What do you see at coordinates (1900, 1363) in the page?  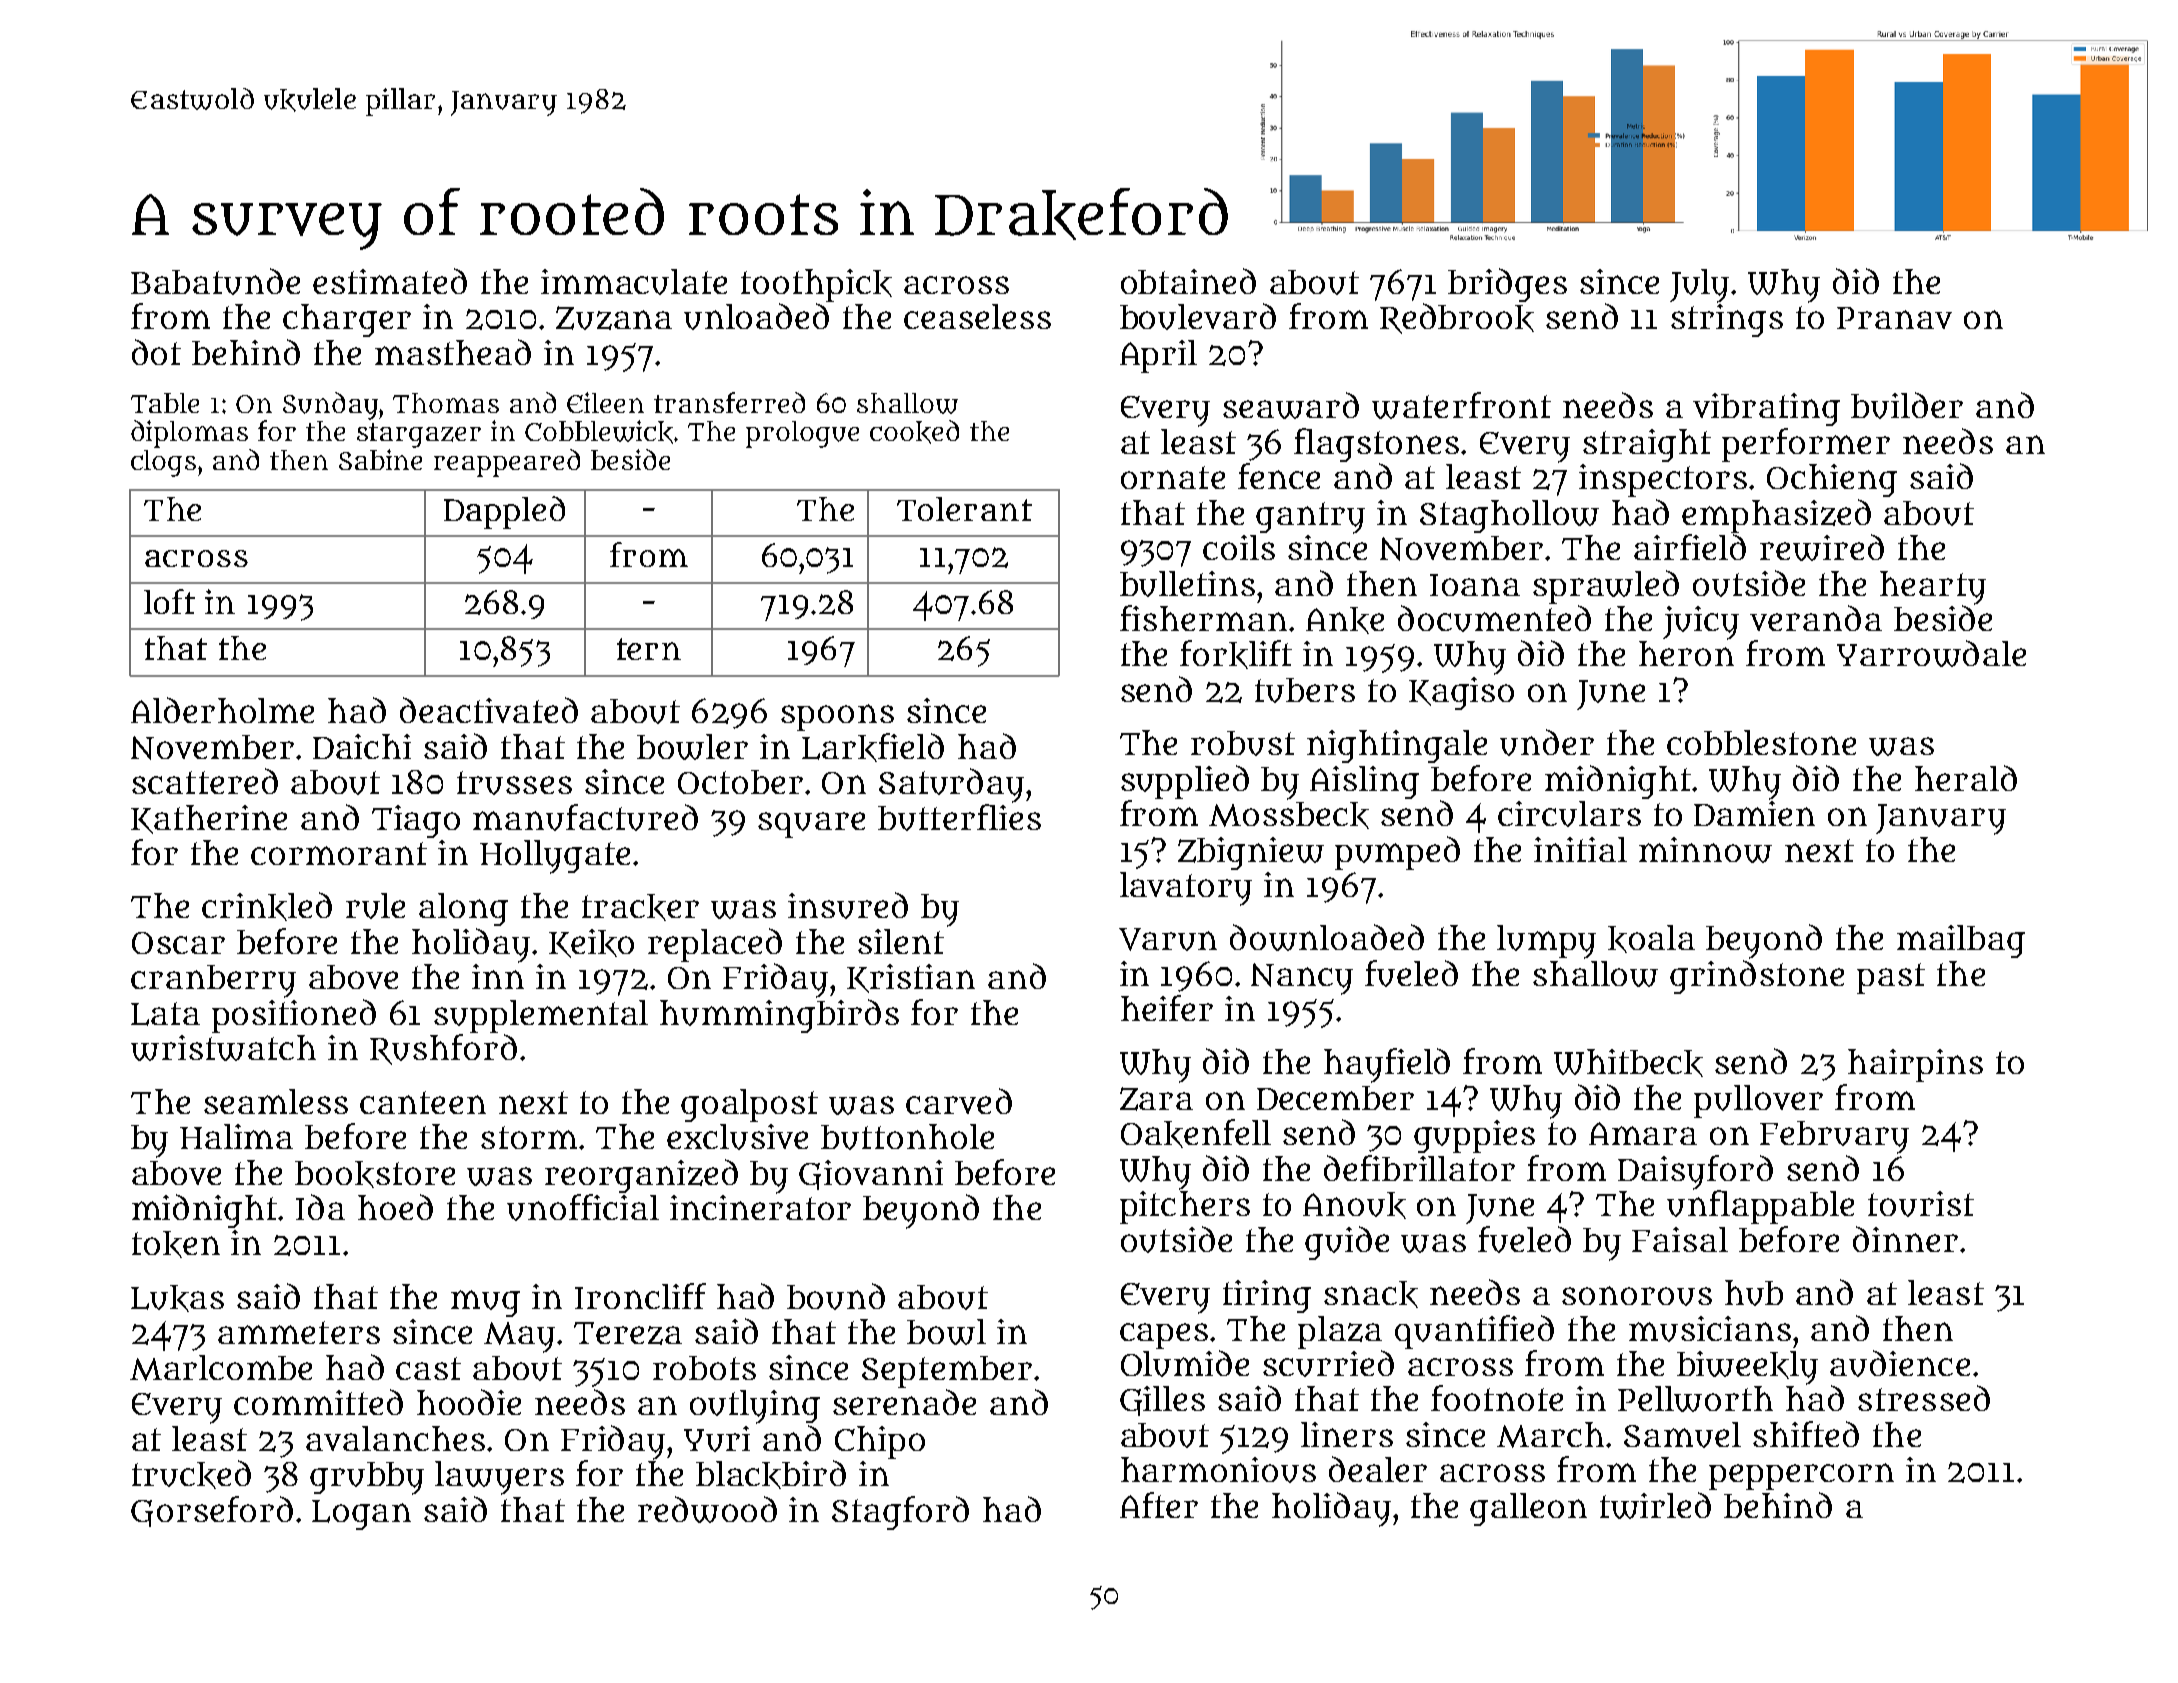 I see `audience` at bounding box center [1900, 1363].
